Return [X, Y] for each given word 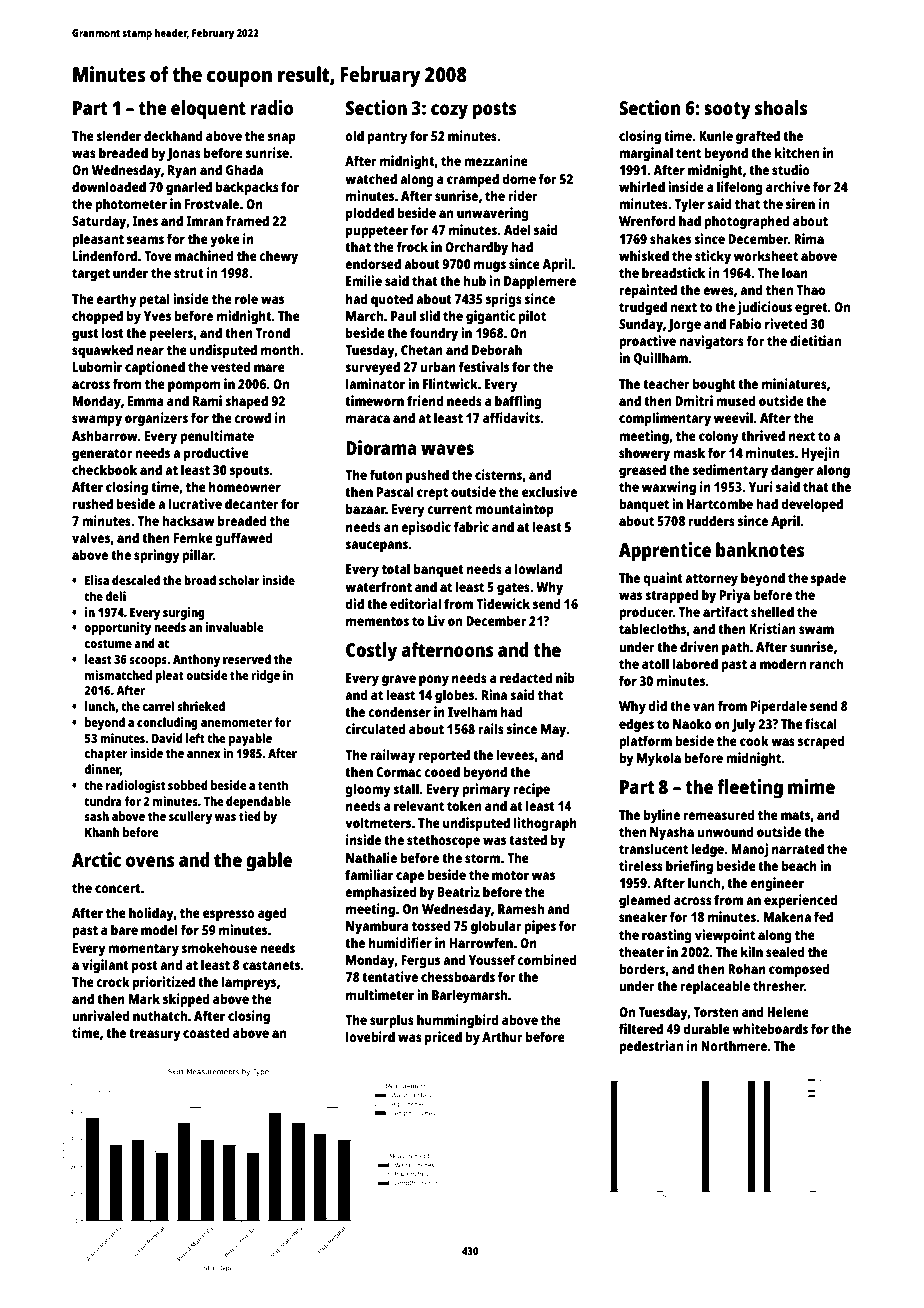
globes [455, 696]
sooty [727, 111]
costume [108, 643]
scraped [821, 742]
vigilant [105, 966]
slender [118, 135]
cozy [449, 112]
